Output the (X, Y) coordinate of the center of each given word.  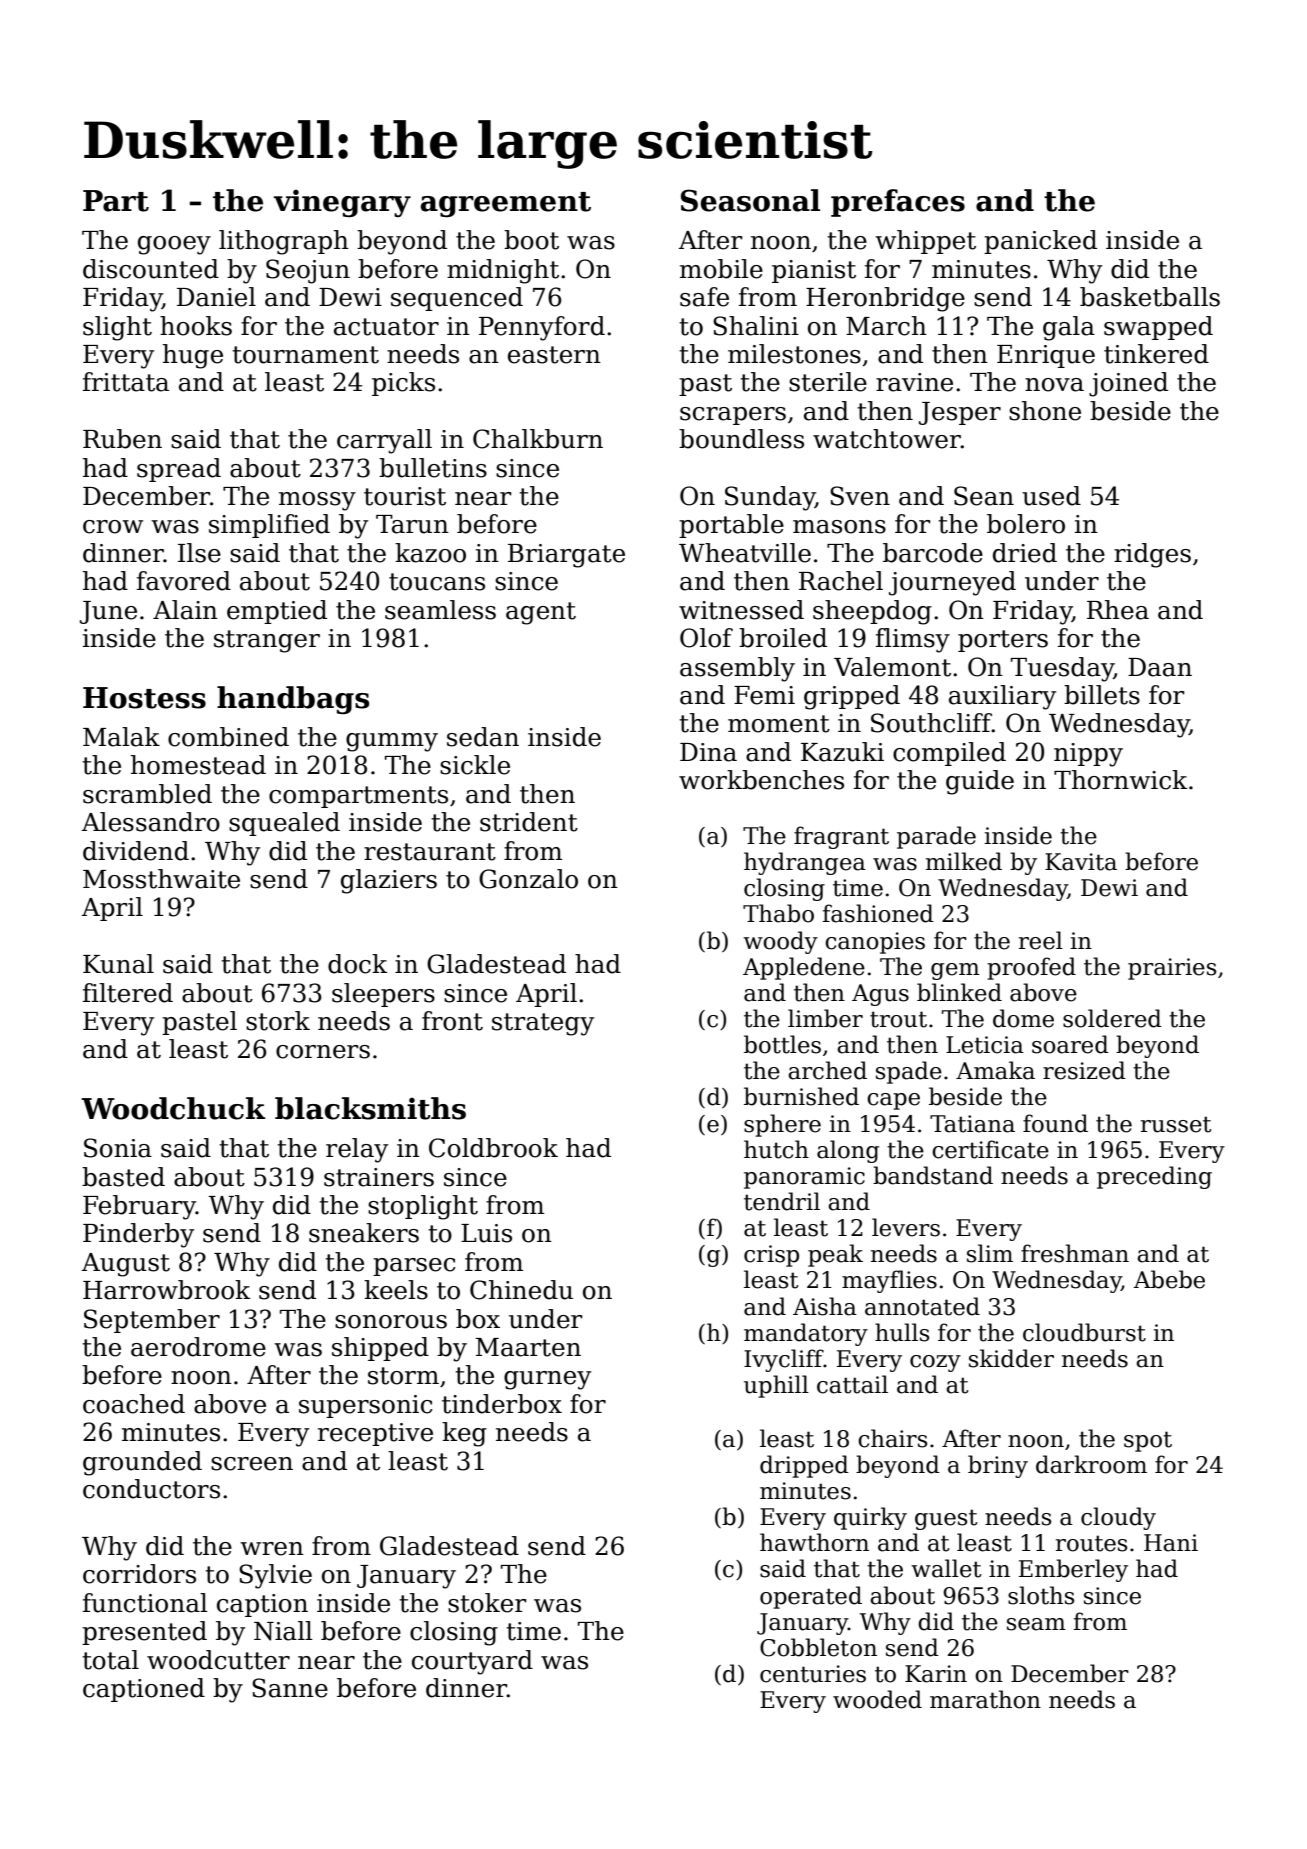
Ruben (122, 439)
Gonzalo (528, 879)
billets (1102, 695)
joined (1128, 384)
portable (731, 526)
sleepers (383, 995)
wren (272, 1549)
